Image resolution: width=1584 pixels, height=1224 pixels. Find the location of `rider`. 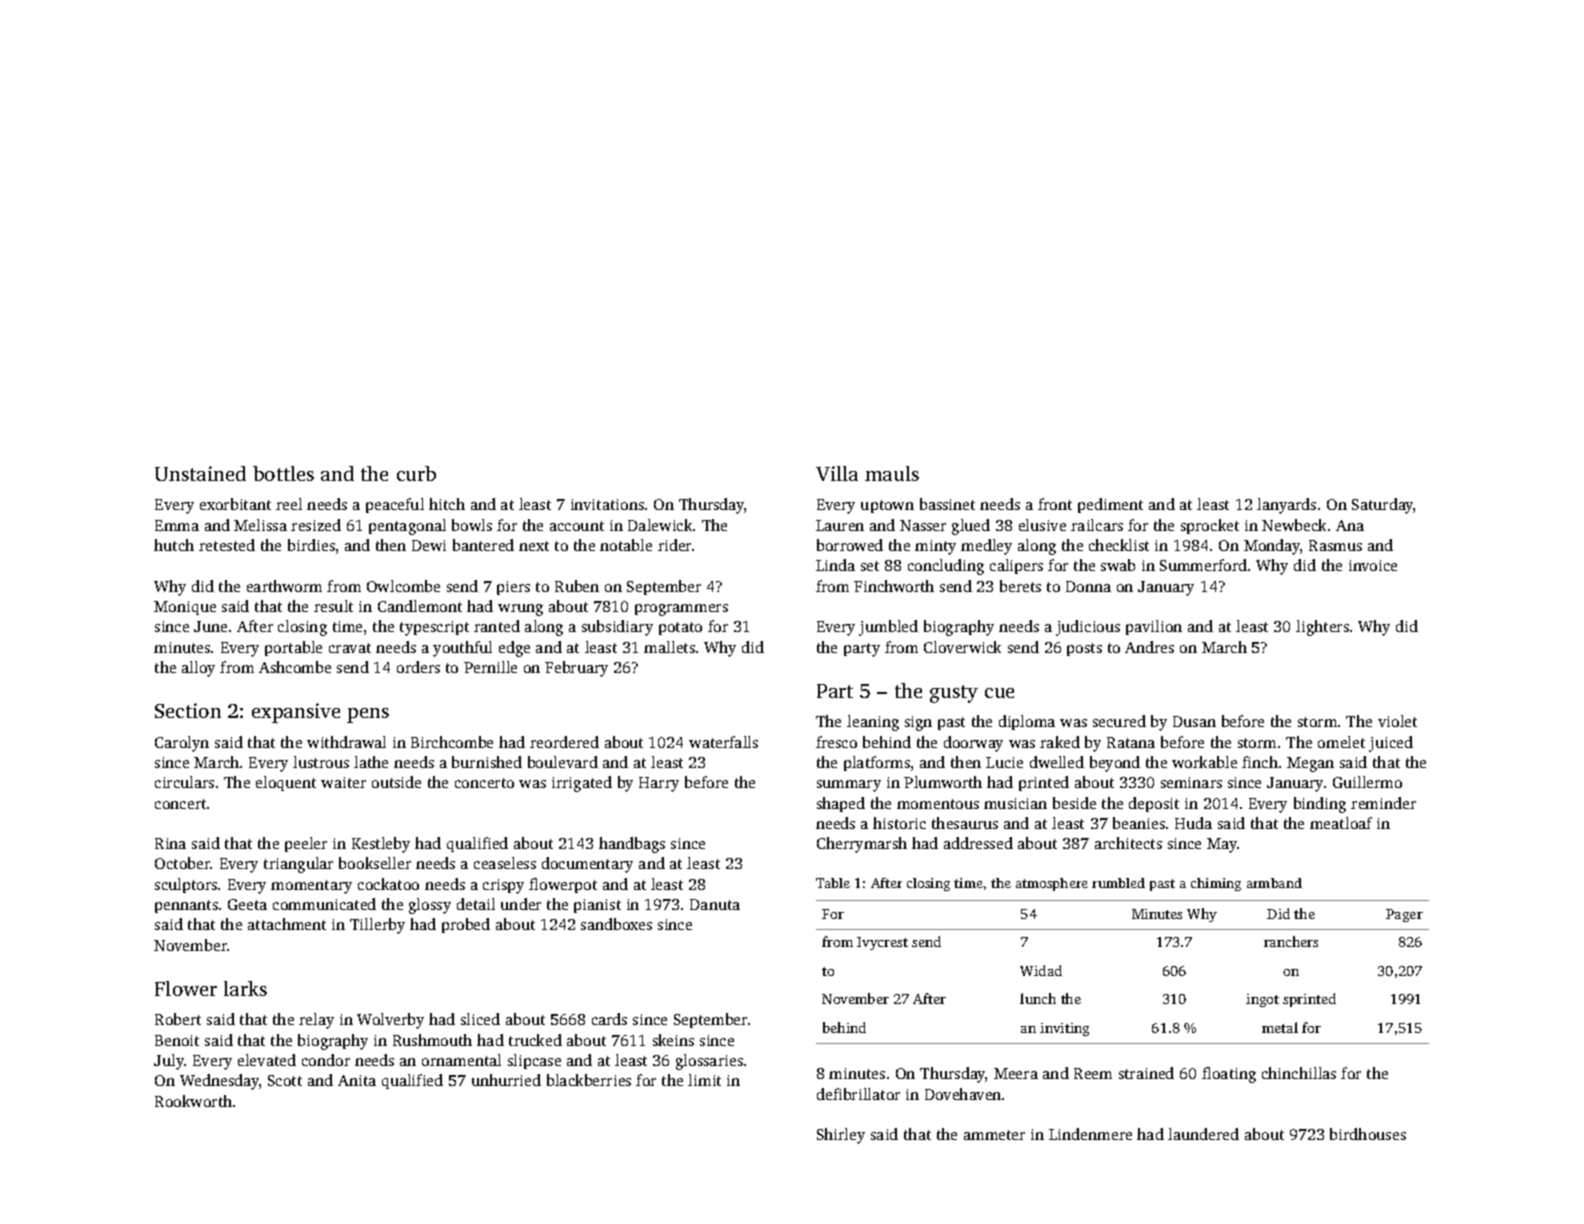

rider is located at coordinates (674, 545).
